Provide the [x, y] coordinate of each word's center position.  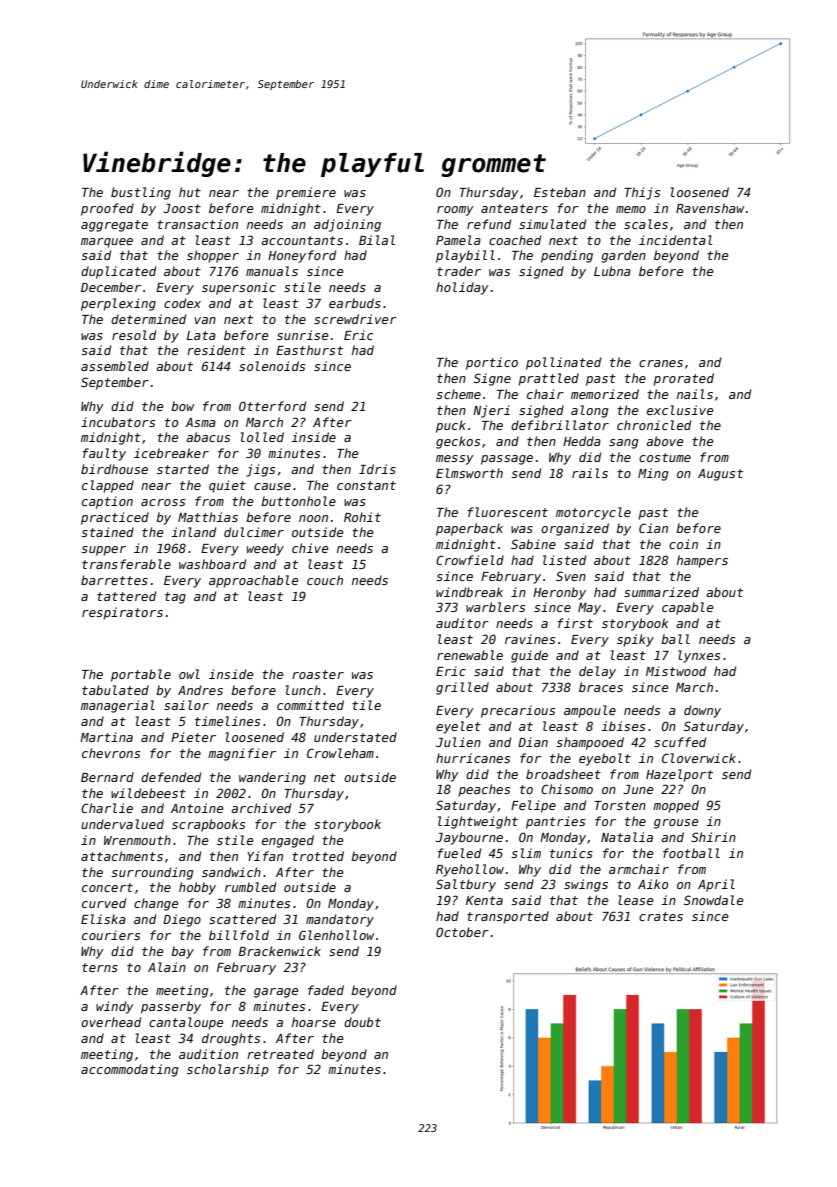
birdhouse [114, 469]
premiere [306, 193]
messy [454, 460]
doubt [362, 1022]
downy [702, 711]
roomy [455, 211]
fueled [459, 853]
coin [683, 544]
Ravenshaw [710, 208]
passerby [171, 1007]
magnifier [242, 754]
